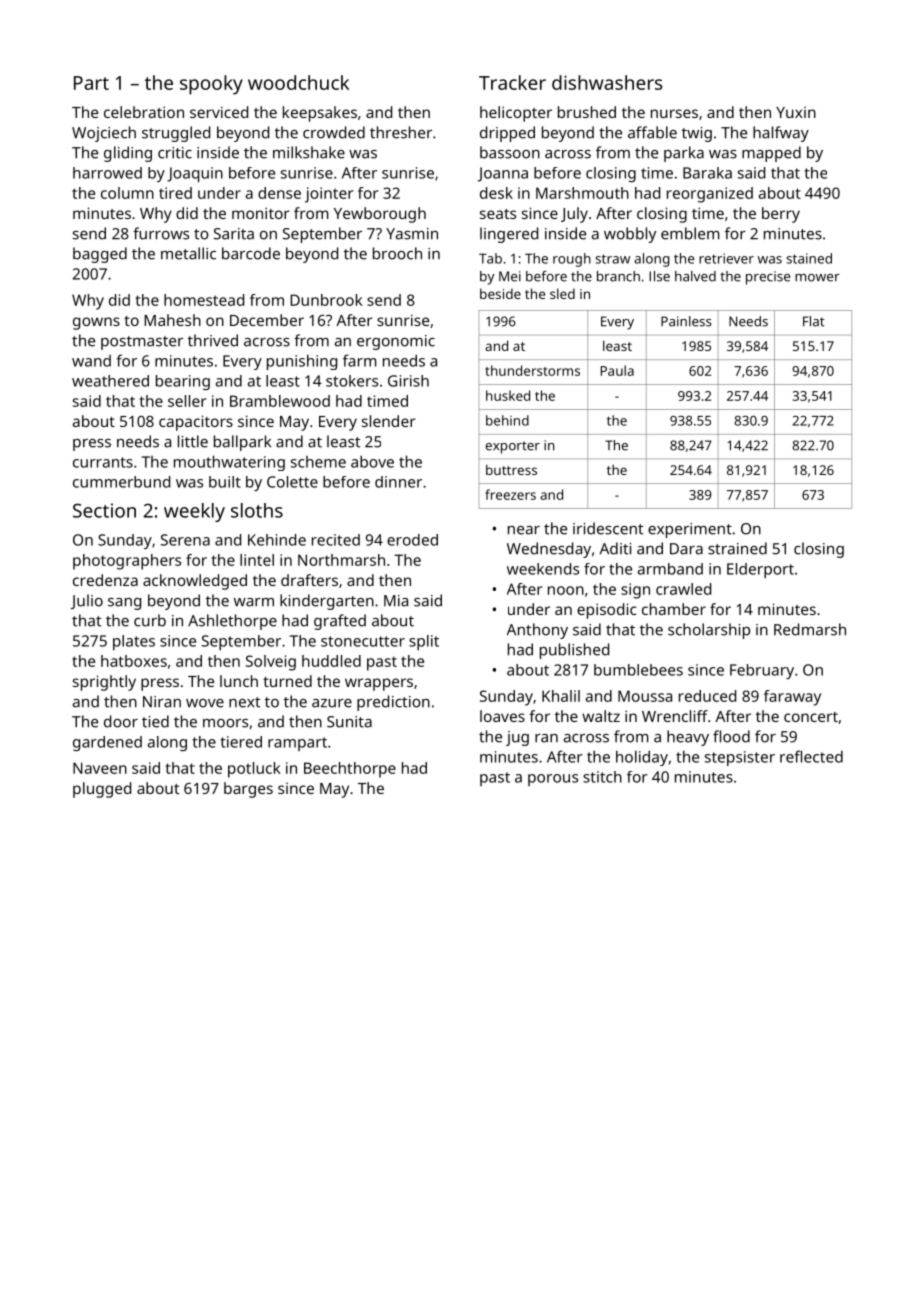 The width and height of the image is (924, 1308). Describe the element at coordinates (102, 790) in the image. I see `plugged` at that location.
